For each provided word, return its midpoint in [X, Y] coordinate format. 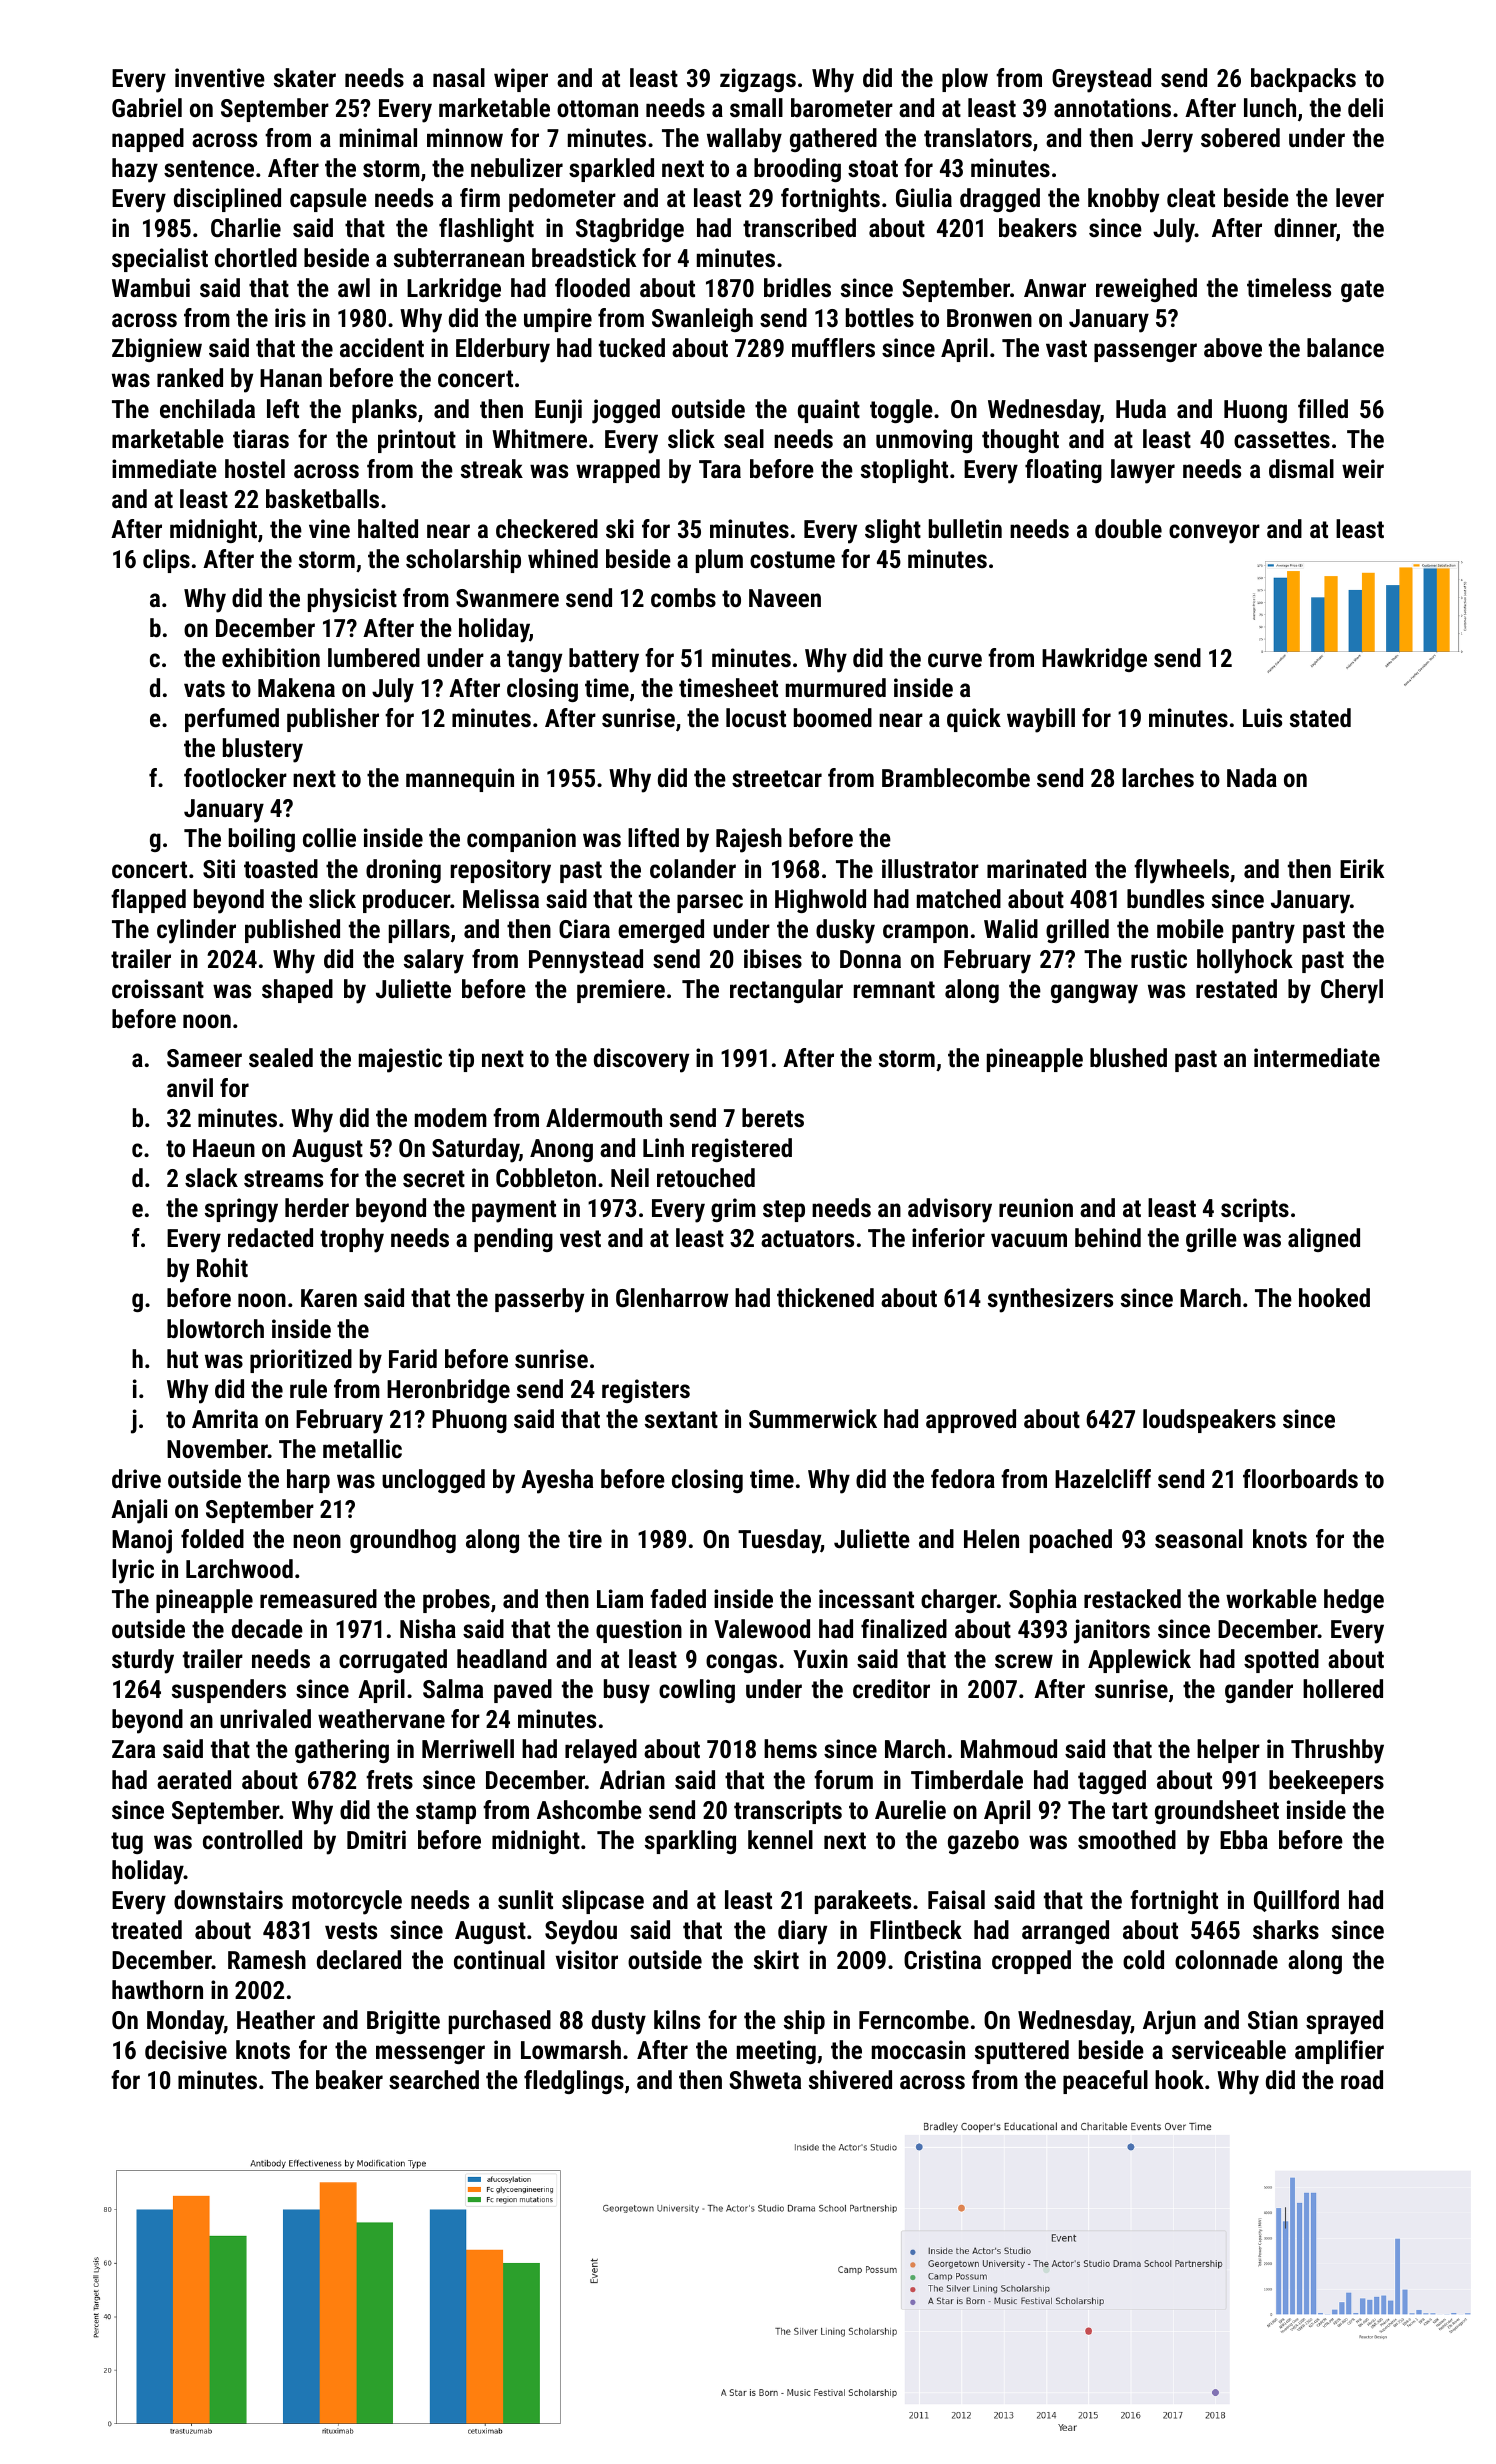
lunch [1270, 107]
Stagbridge [630, 230]
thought [1020, 441]
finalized [904, 1628]
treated [146, 1929]
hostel [255, 468]
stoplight [904, 471]
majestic [400, 1060]
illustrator [930, 868]
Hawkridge [1094, 660]
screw [1024, 1661]
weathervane [381, 1718]
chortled [256, 257]
